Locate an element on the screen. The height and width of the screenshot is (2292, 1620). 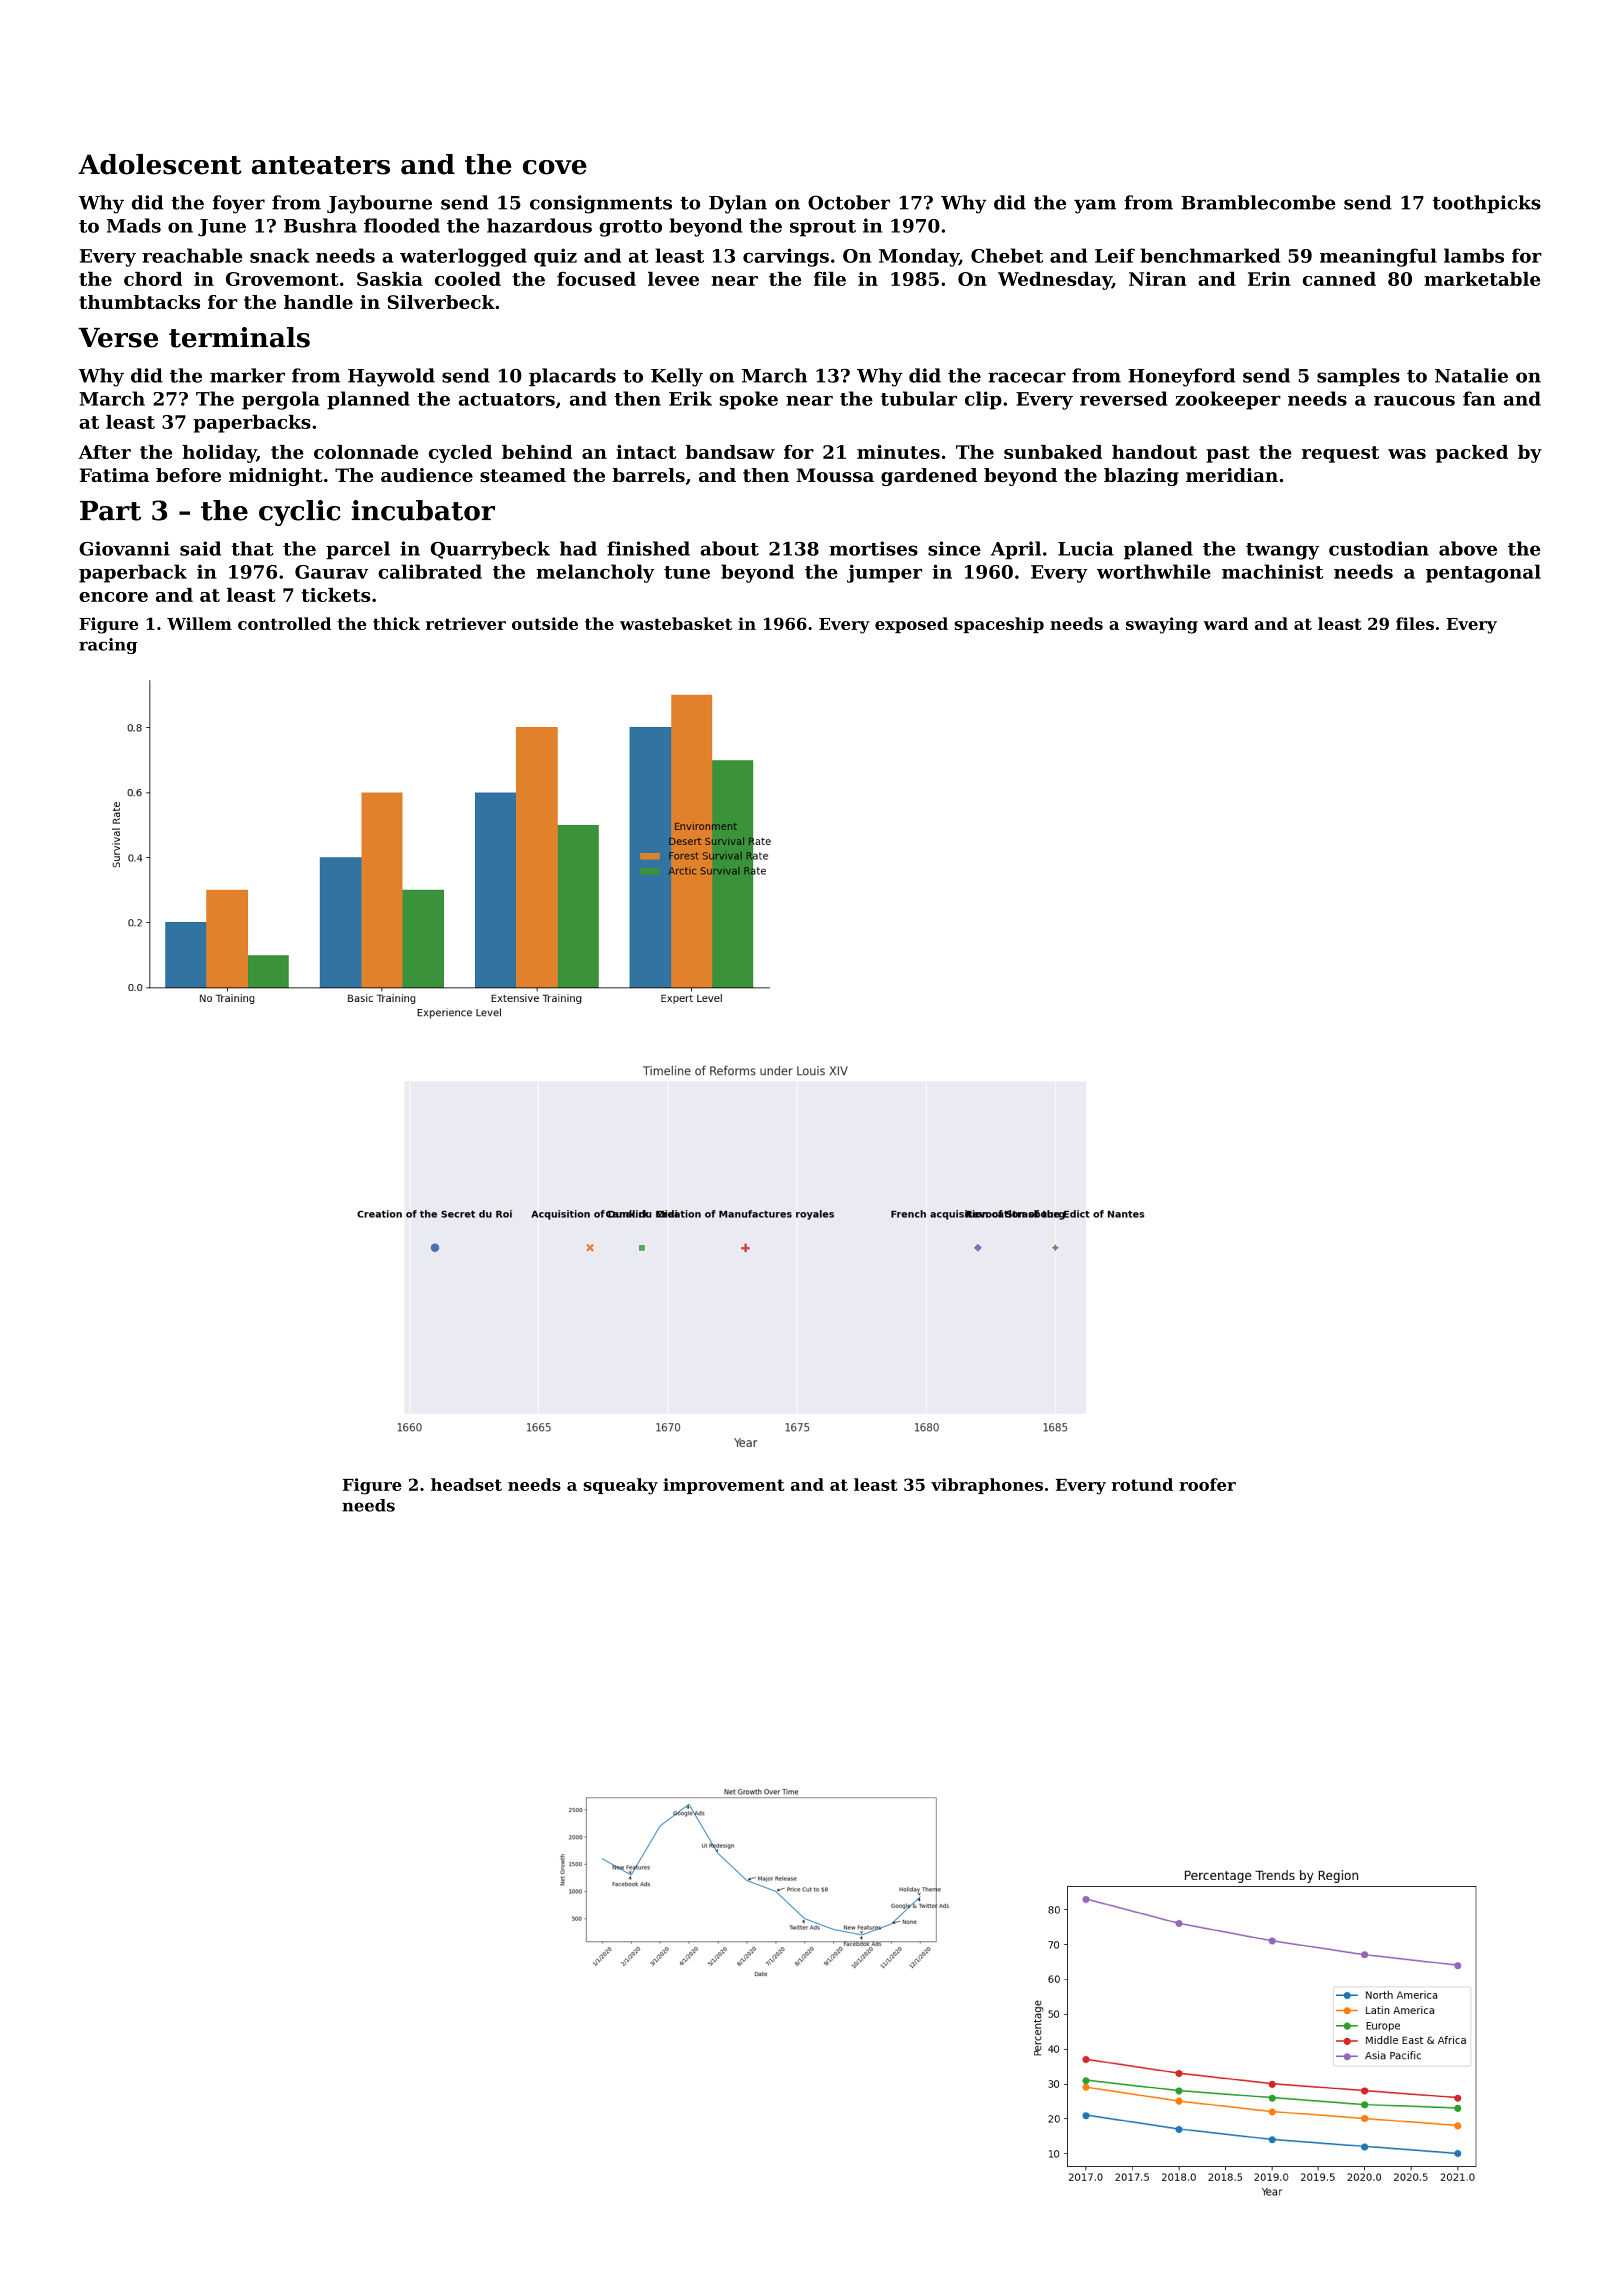
Natalie is located at coordinates (1471, 375).
